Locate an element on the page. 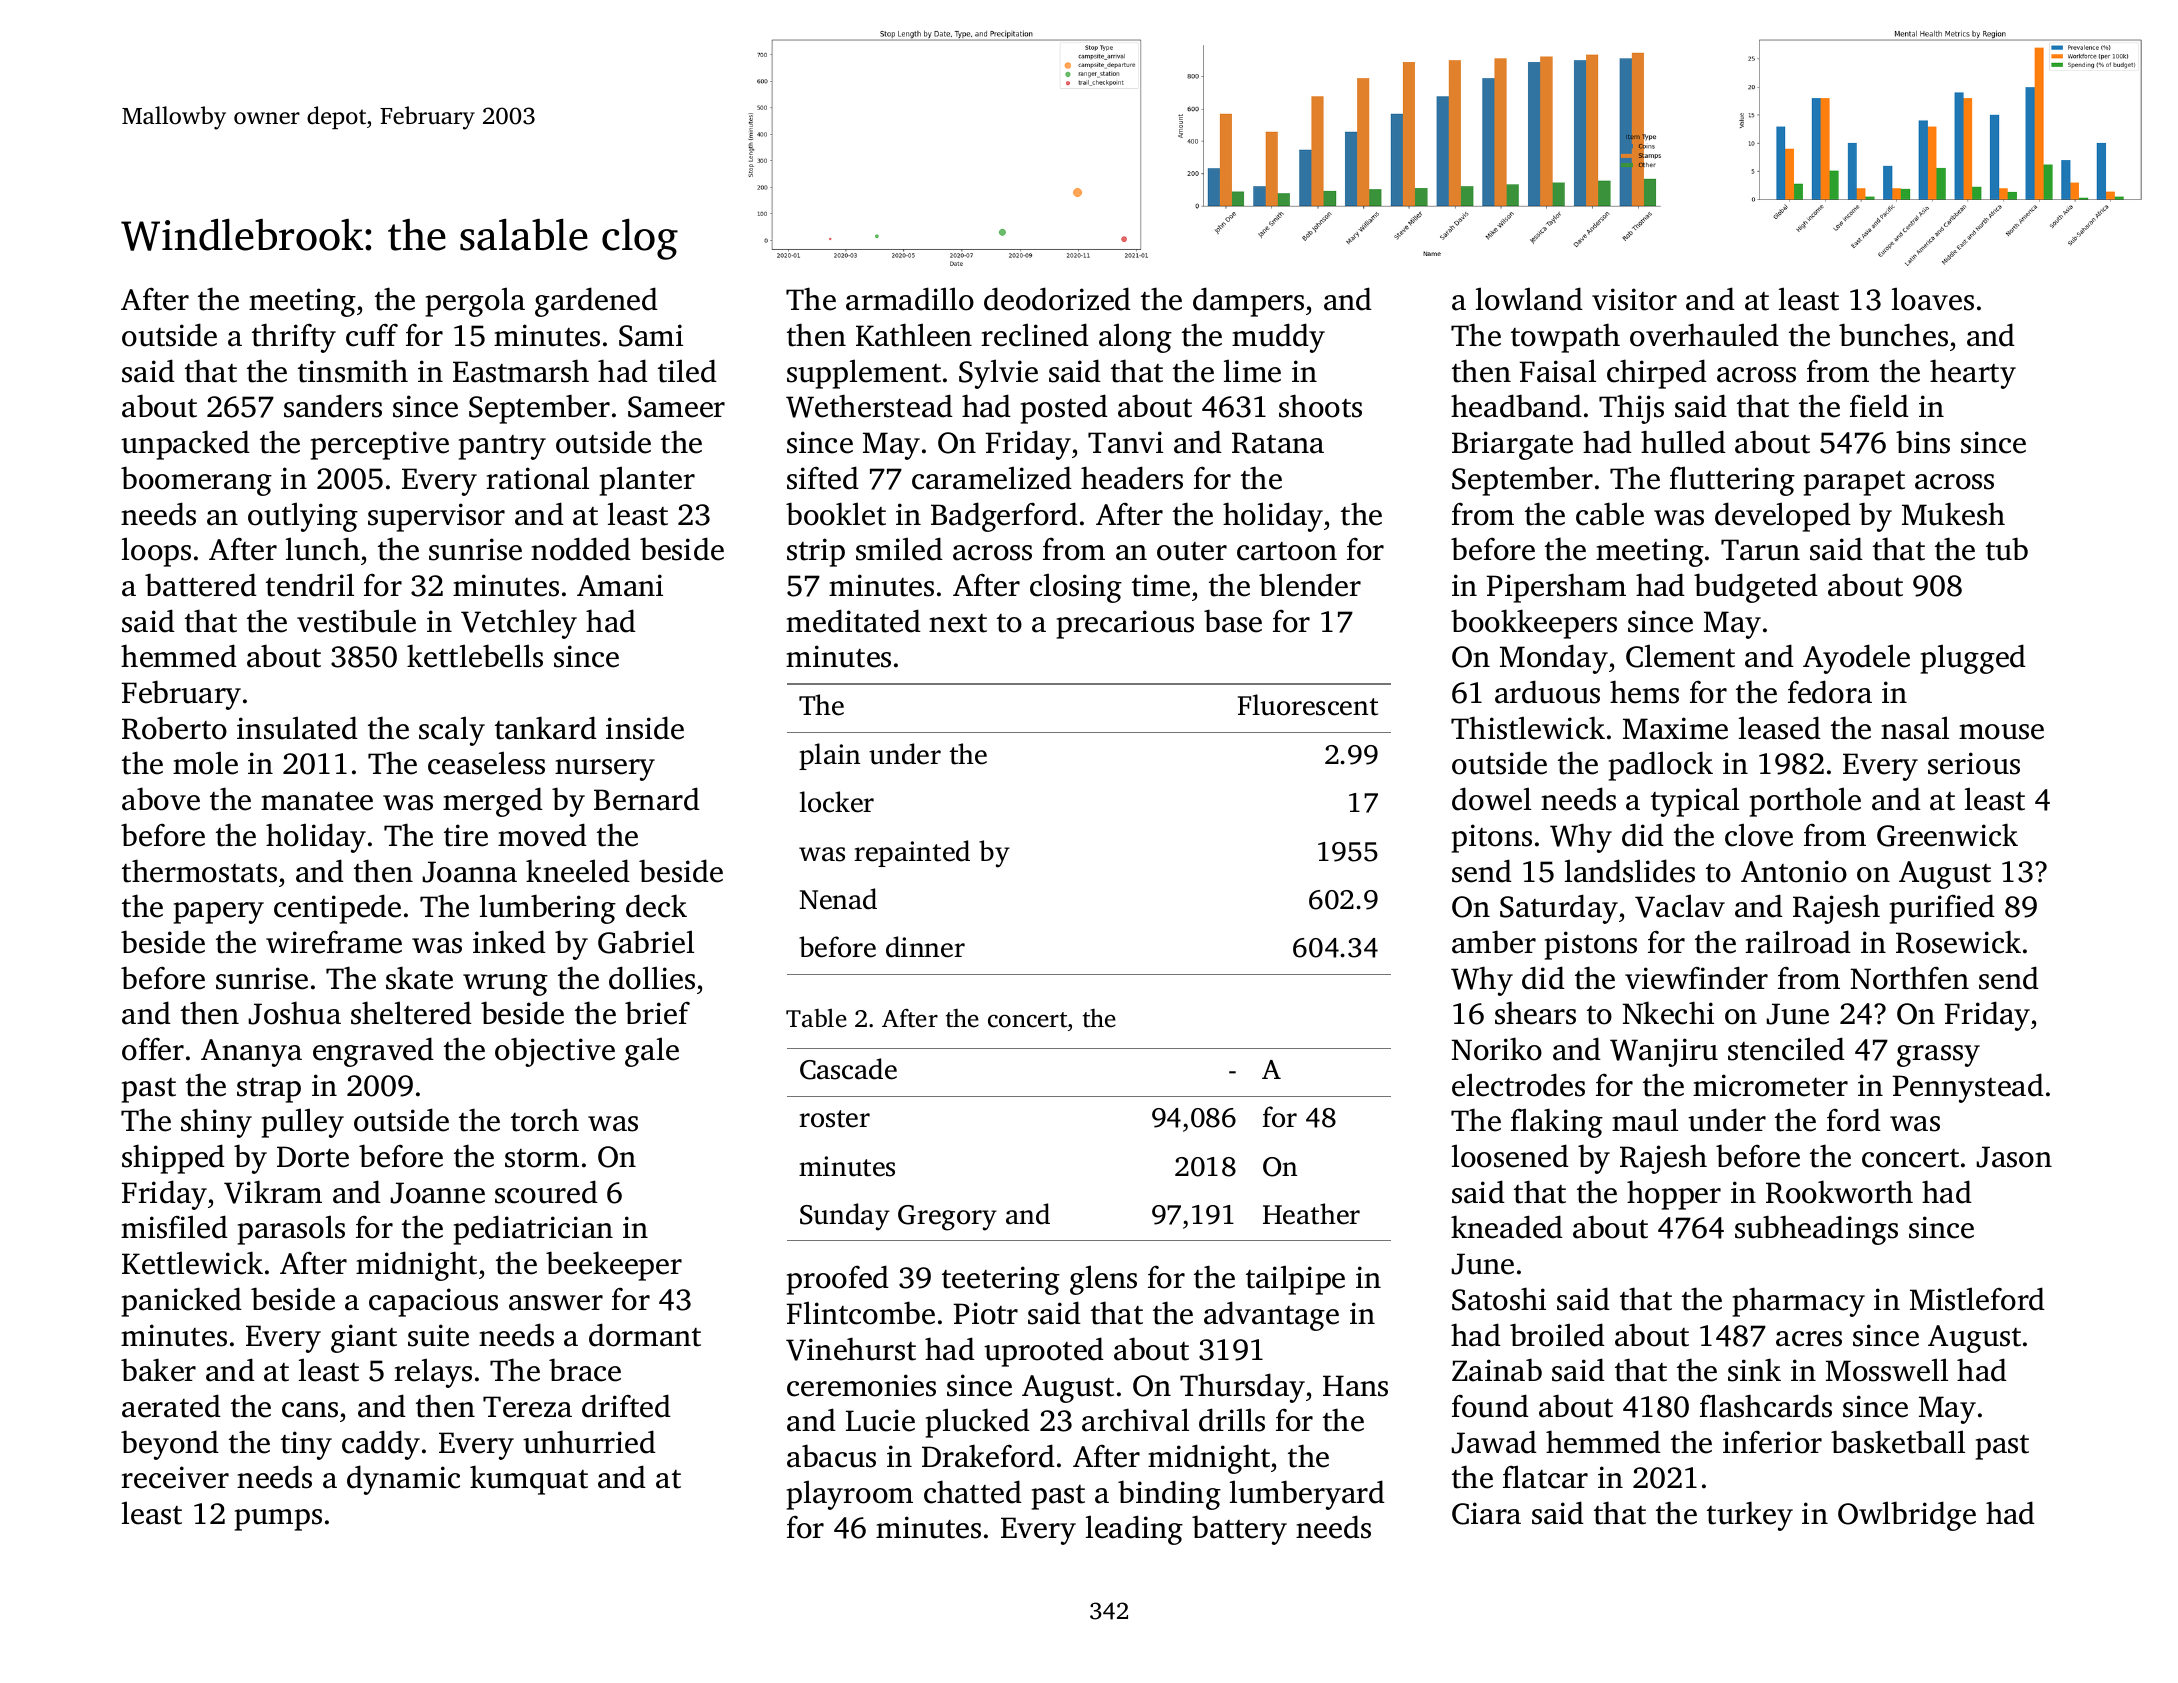  playroom is located at coordinates (850, 1495).
